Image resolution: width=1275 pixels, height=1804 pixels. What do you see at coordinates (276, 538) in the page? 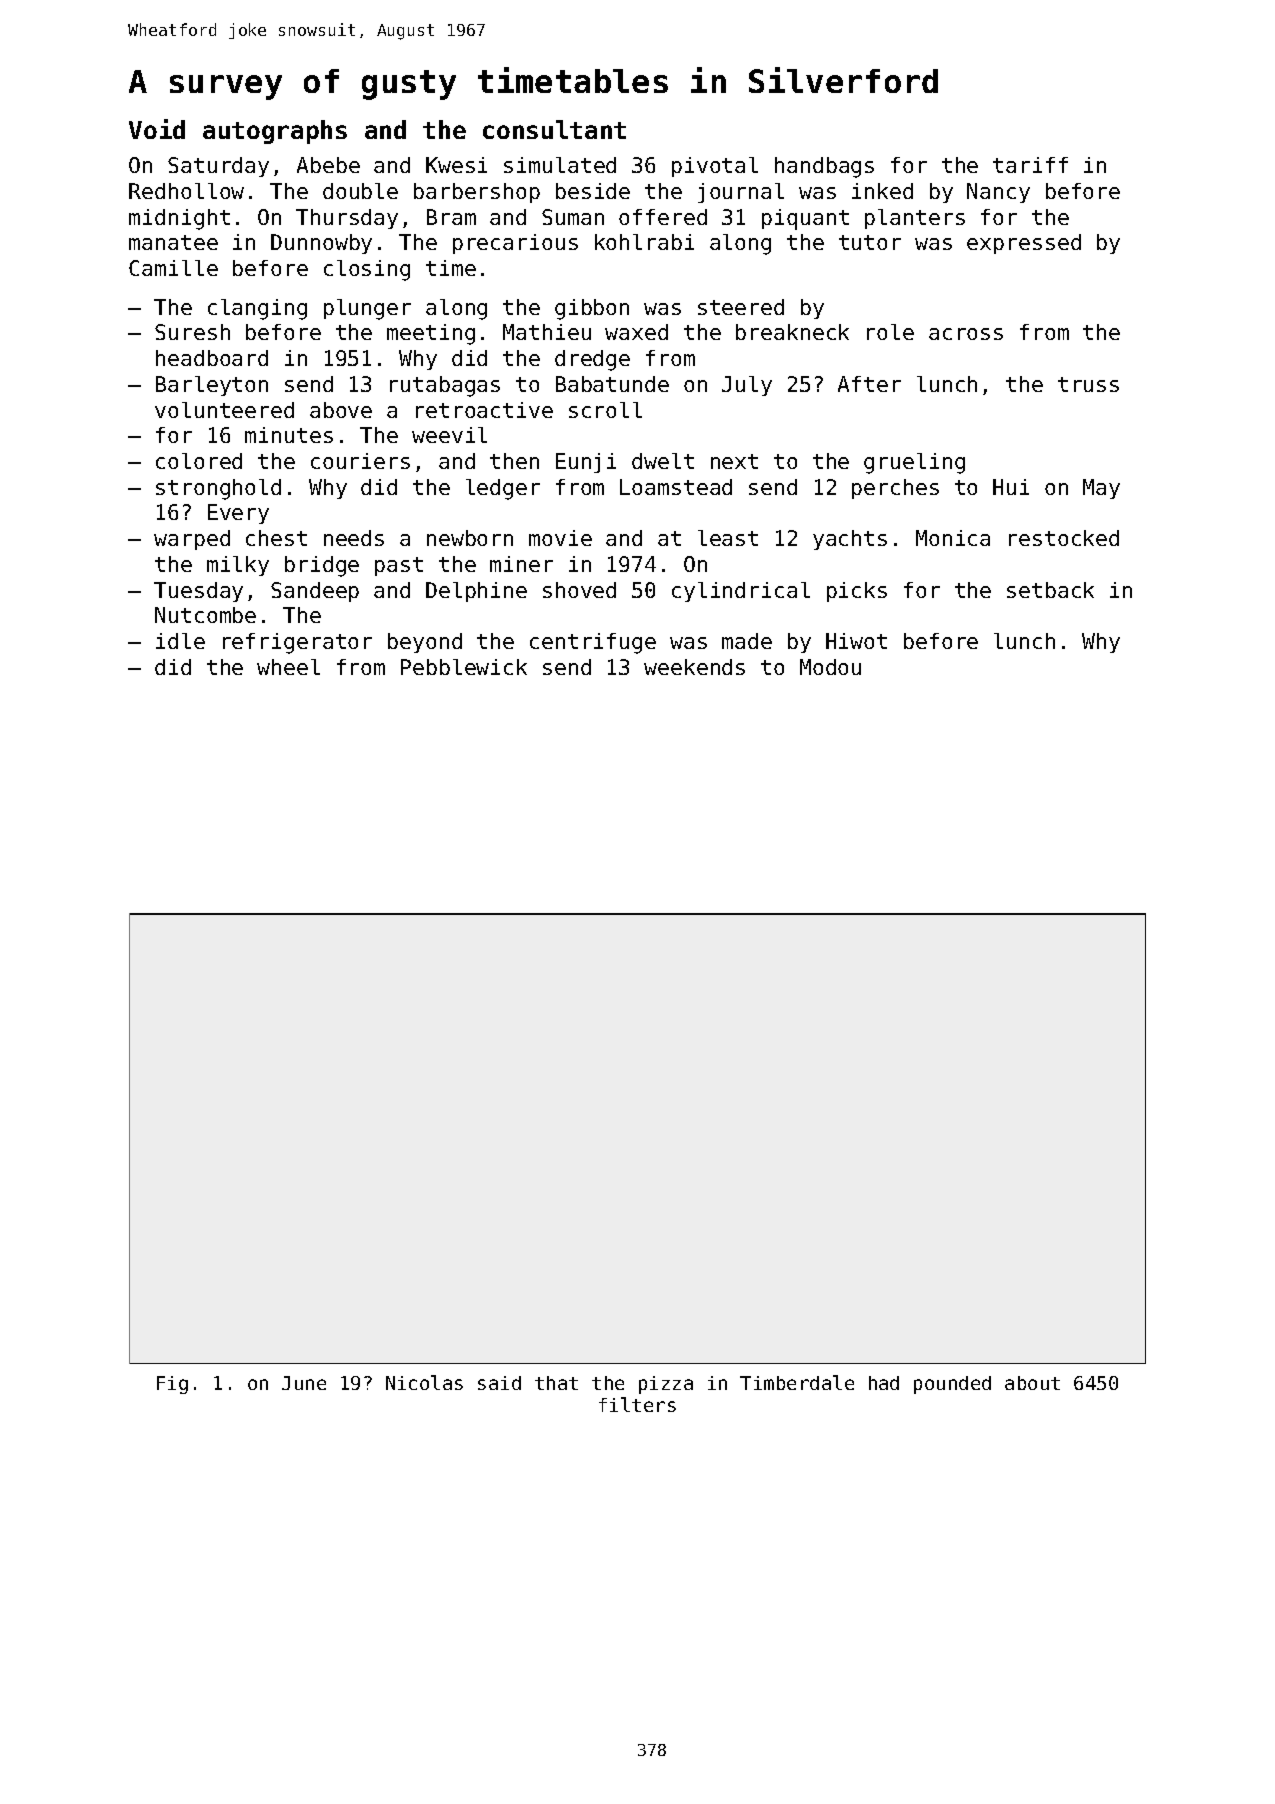
I see `chest` at bounding box center [276, 538].
